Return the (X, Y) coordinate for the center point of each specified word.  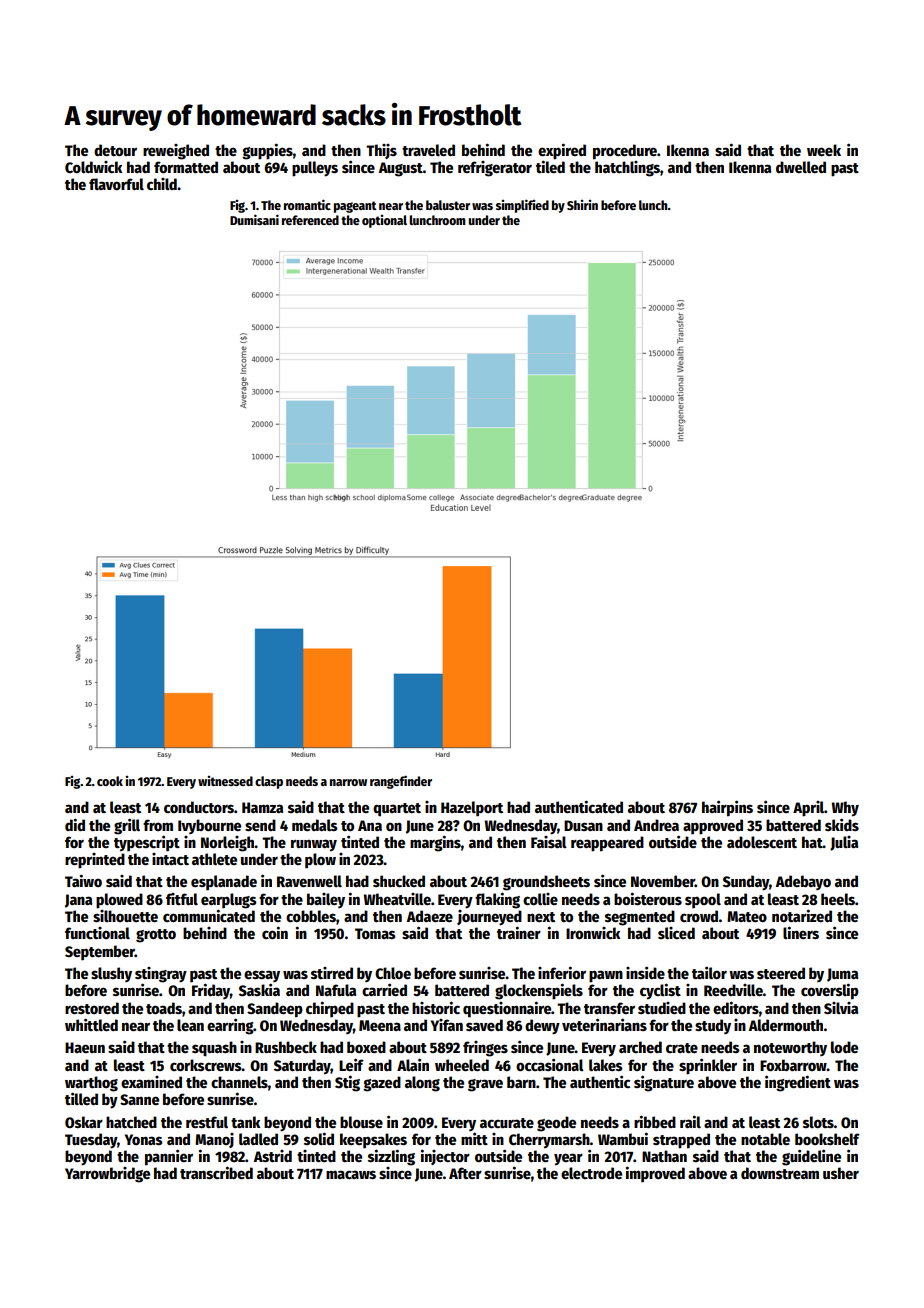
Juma (842, 975)
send (260, 825)
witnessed (225, 781)
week (824, 150)
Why (845, 809)
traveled (428, 150)
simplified (522, 206)
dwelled (801, 167)
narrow (348, 782)
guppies (267, 151)
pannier (169, 1157)
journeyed (489, 918)
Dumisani (254, 219)
